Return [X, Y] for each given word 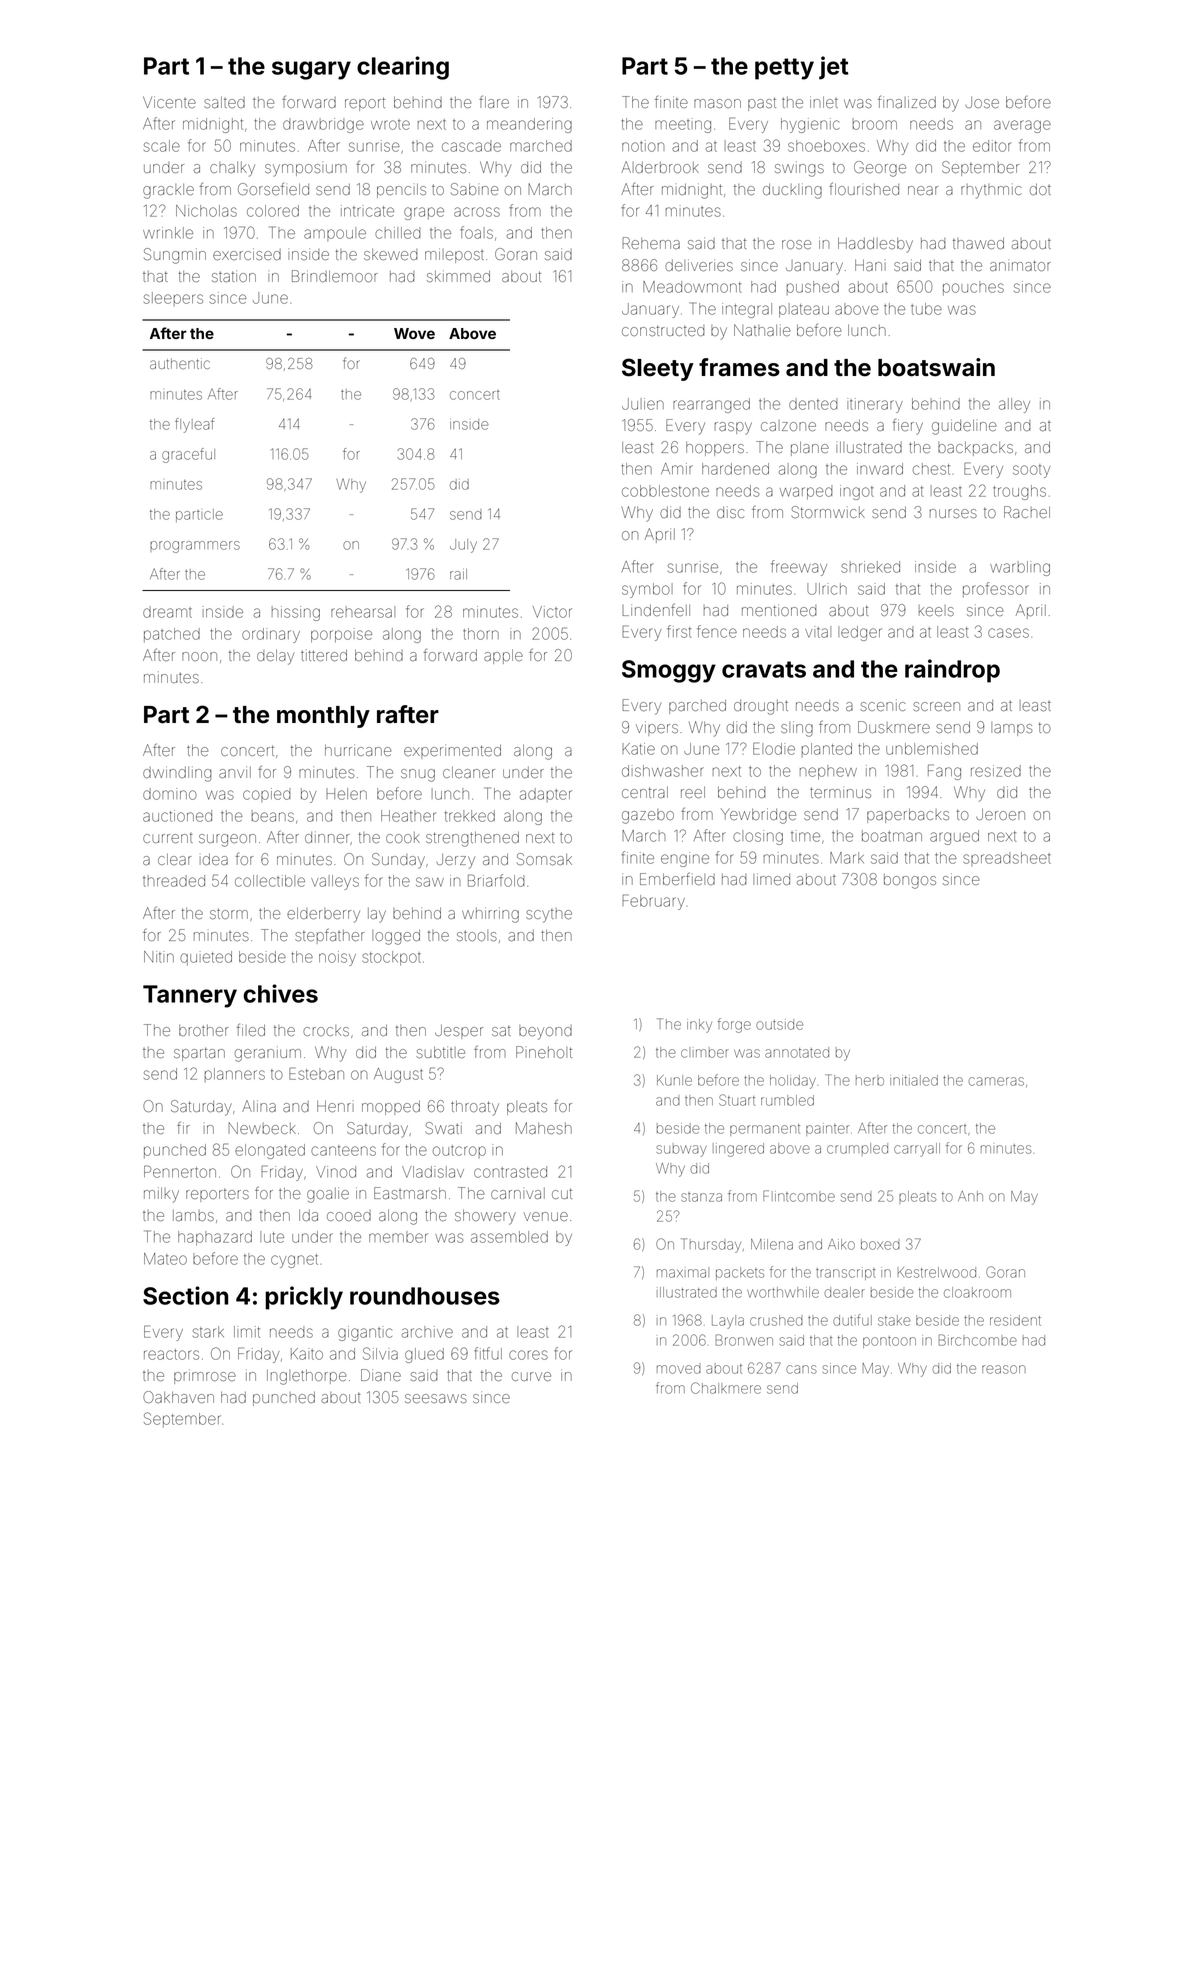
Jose [982, 102]
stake [894, 1320]
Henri [335, 1106]
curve [531, 1376]
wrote [390, 125]
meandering [529, 125]
